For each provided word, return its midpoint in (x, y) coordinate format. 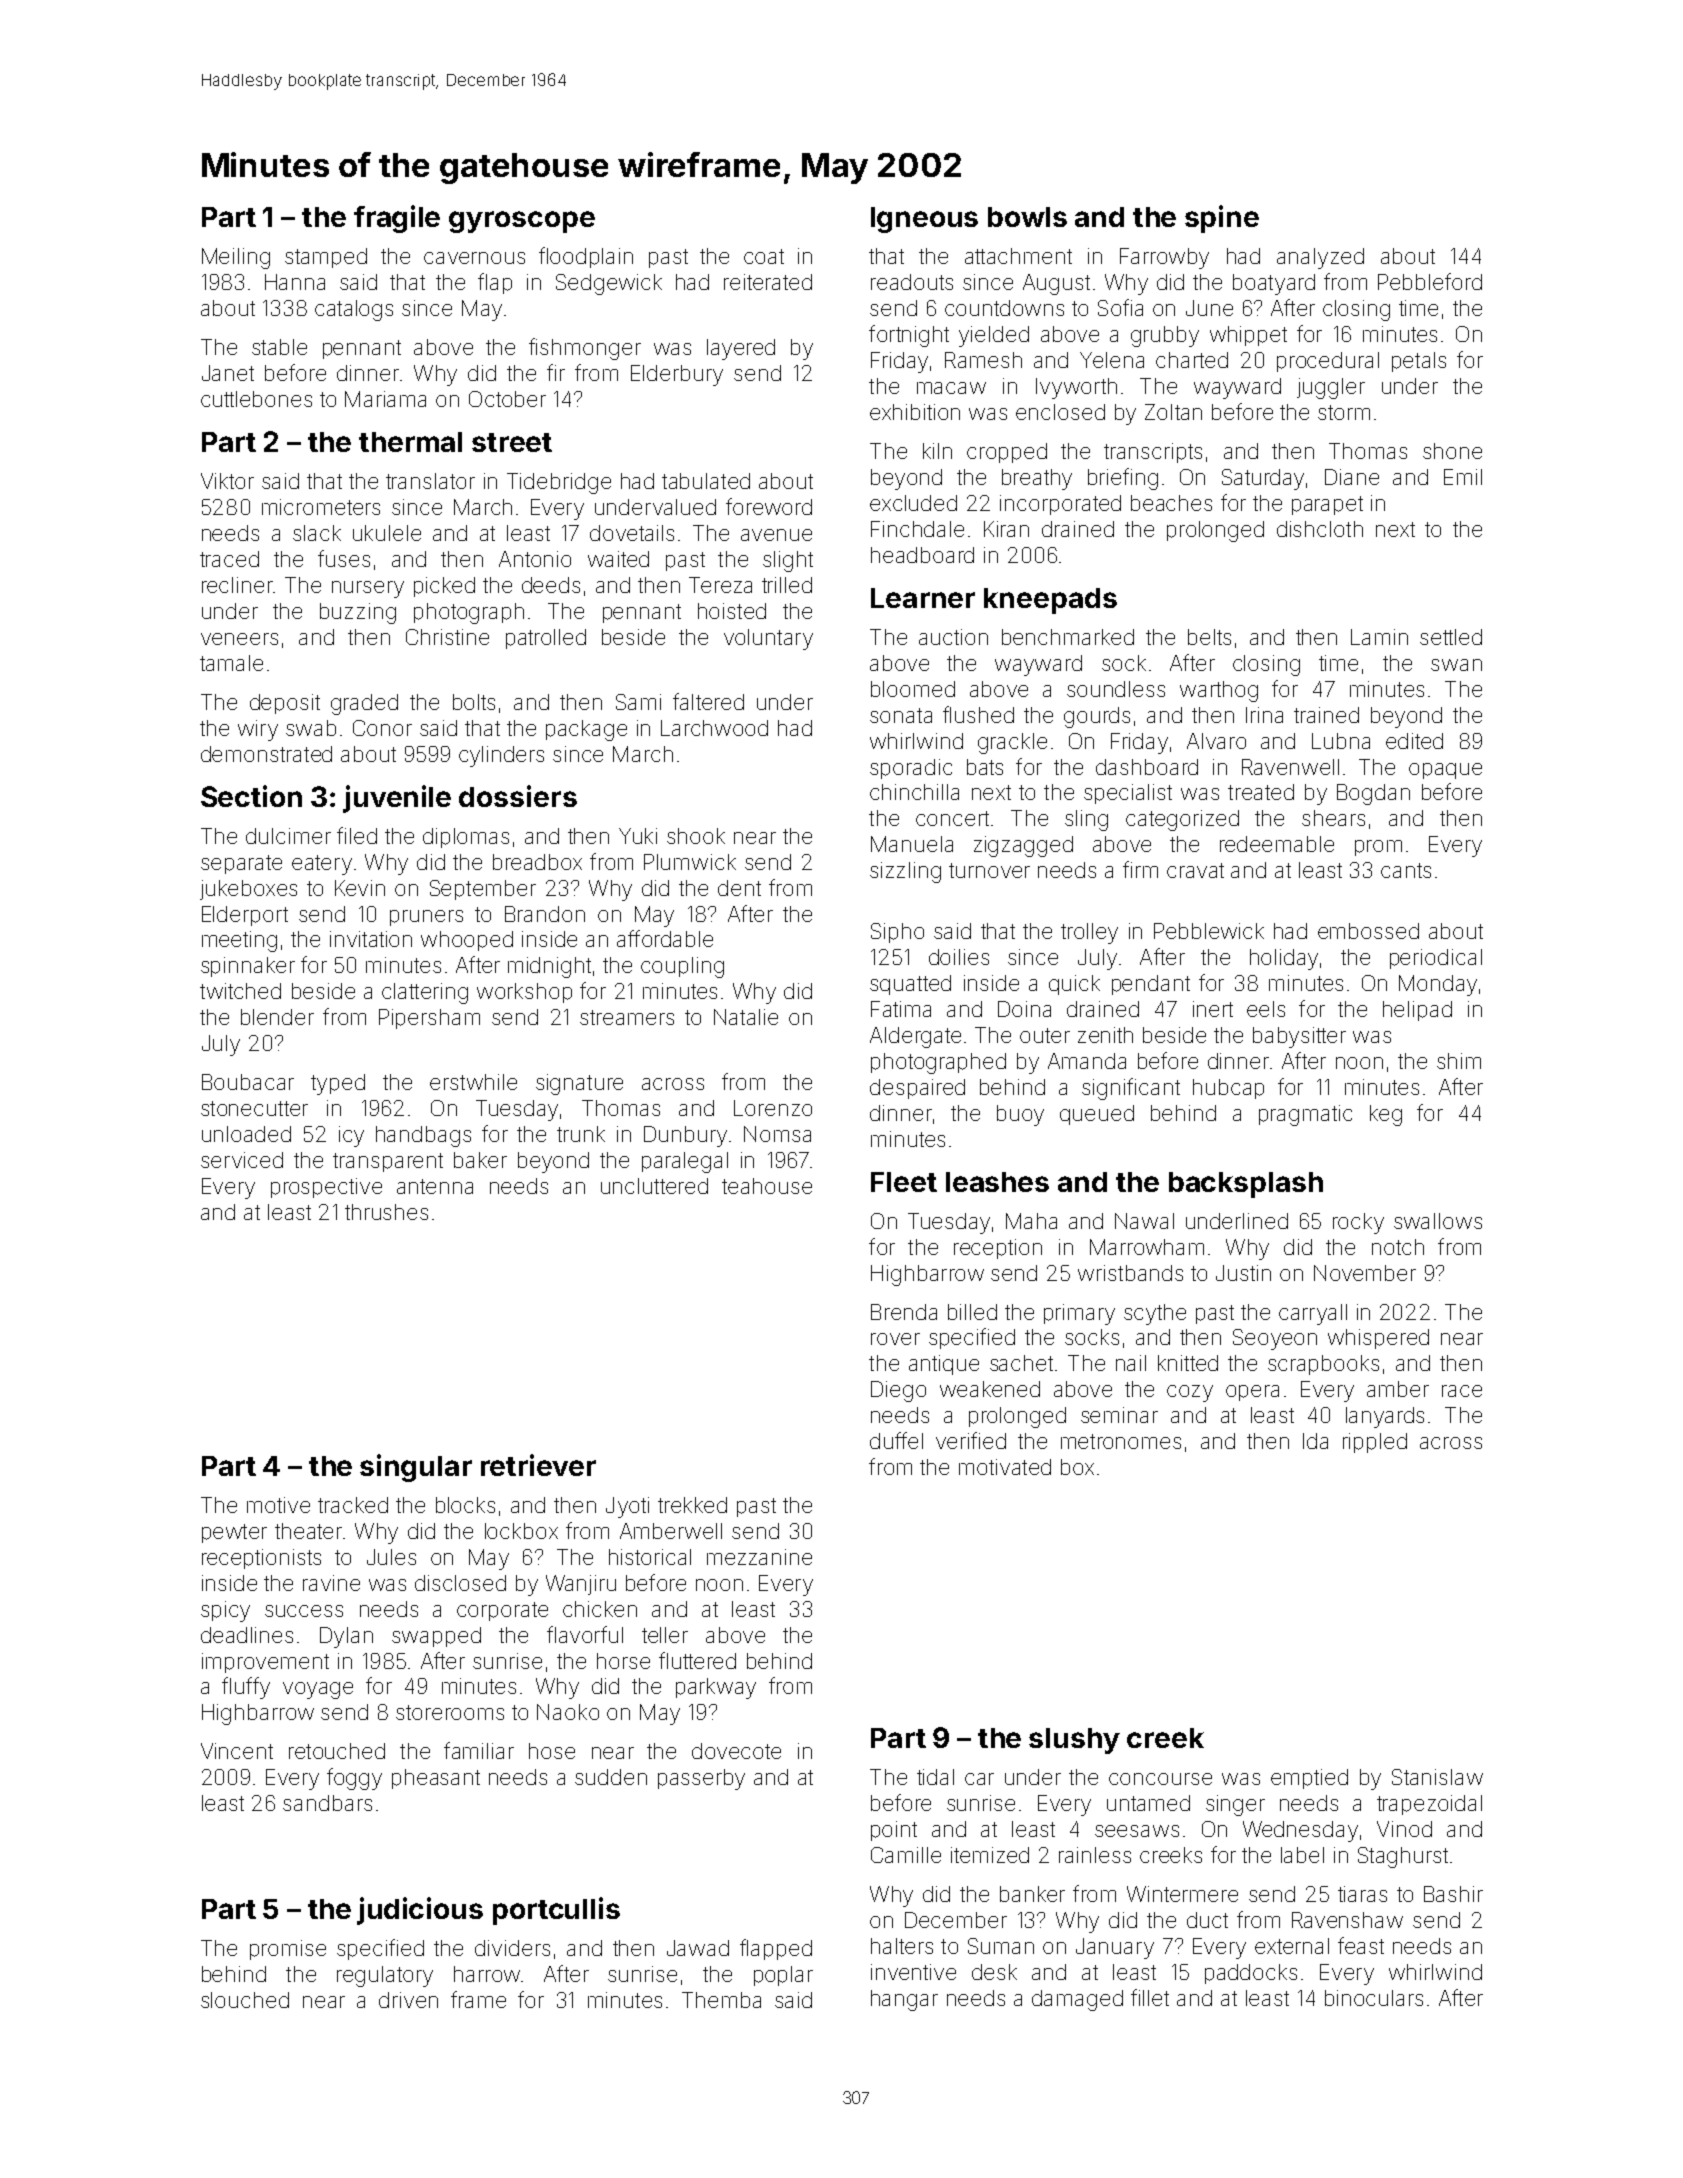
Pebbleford (1430, 281)
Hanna (295, 282)
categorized (1182, 820)
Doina (1024, 1009)
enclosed (1060, 412)
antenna (435, 1186)
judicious (420, 1911)
